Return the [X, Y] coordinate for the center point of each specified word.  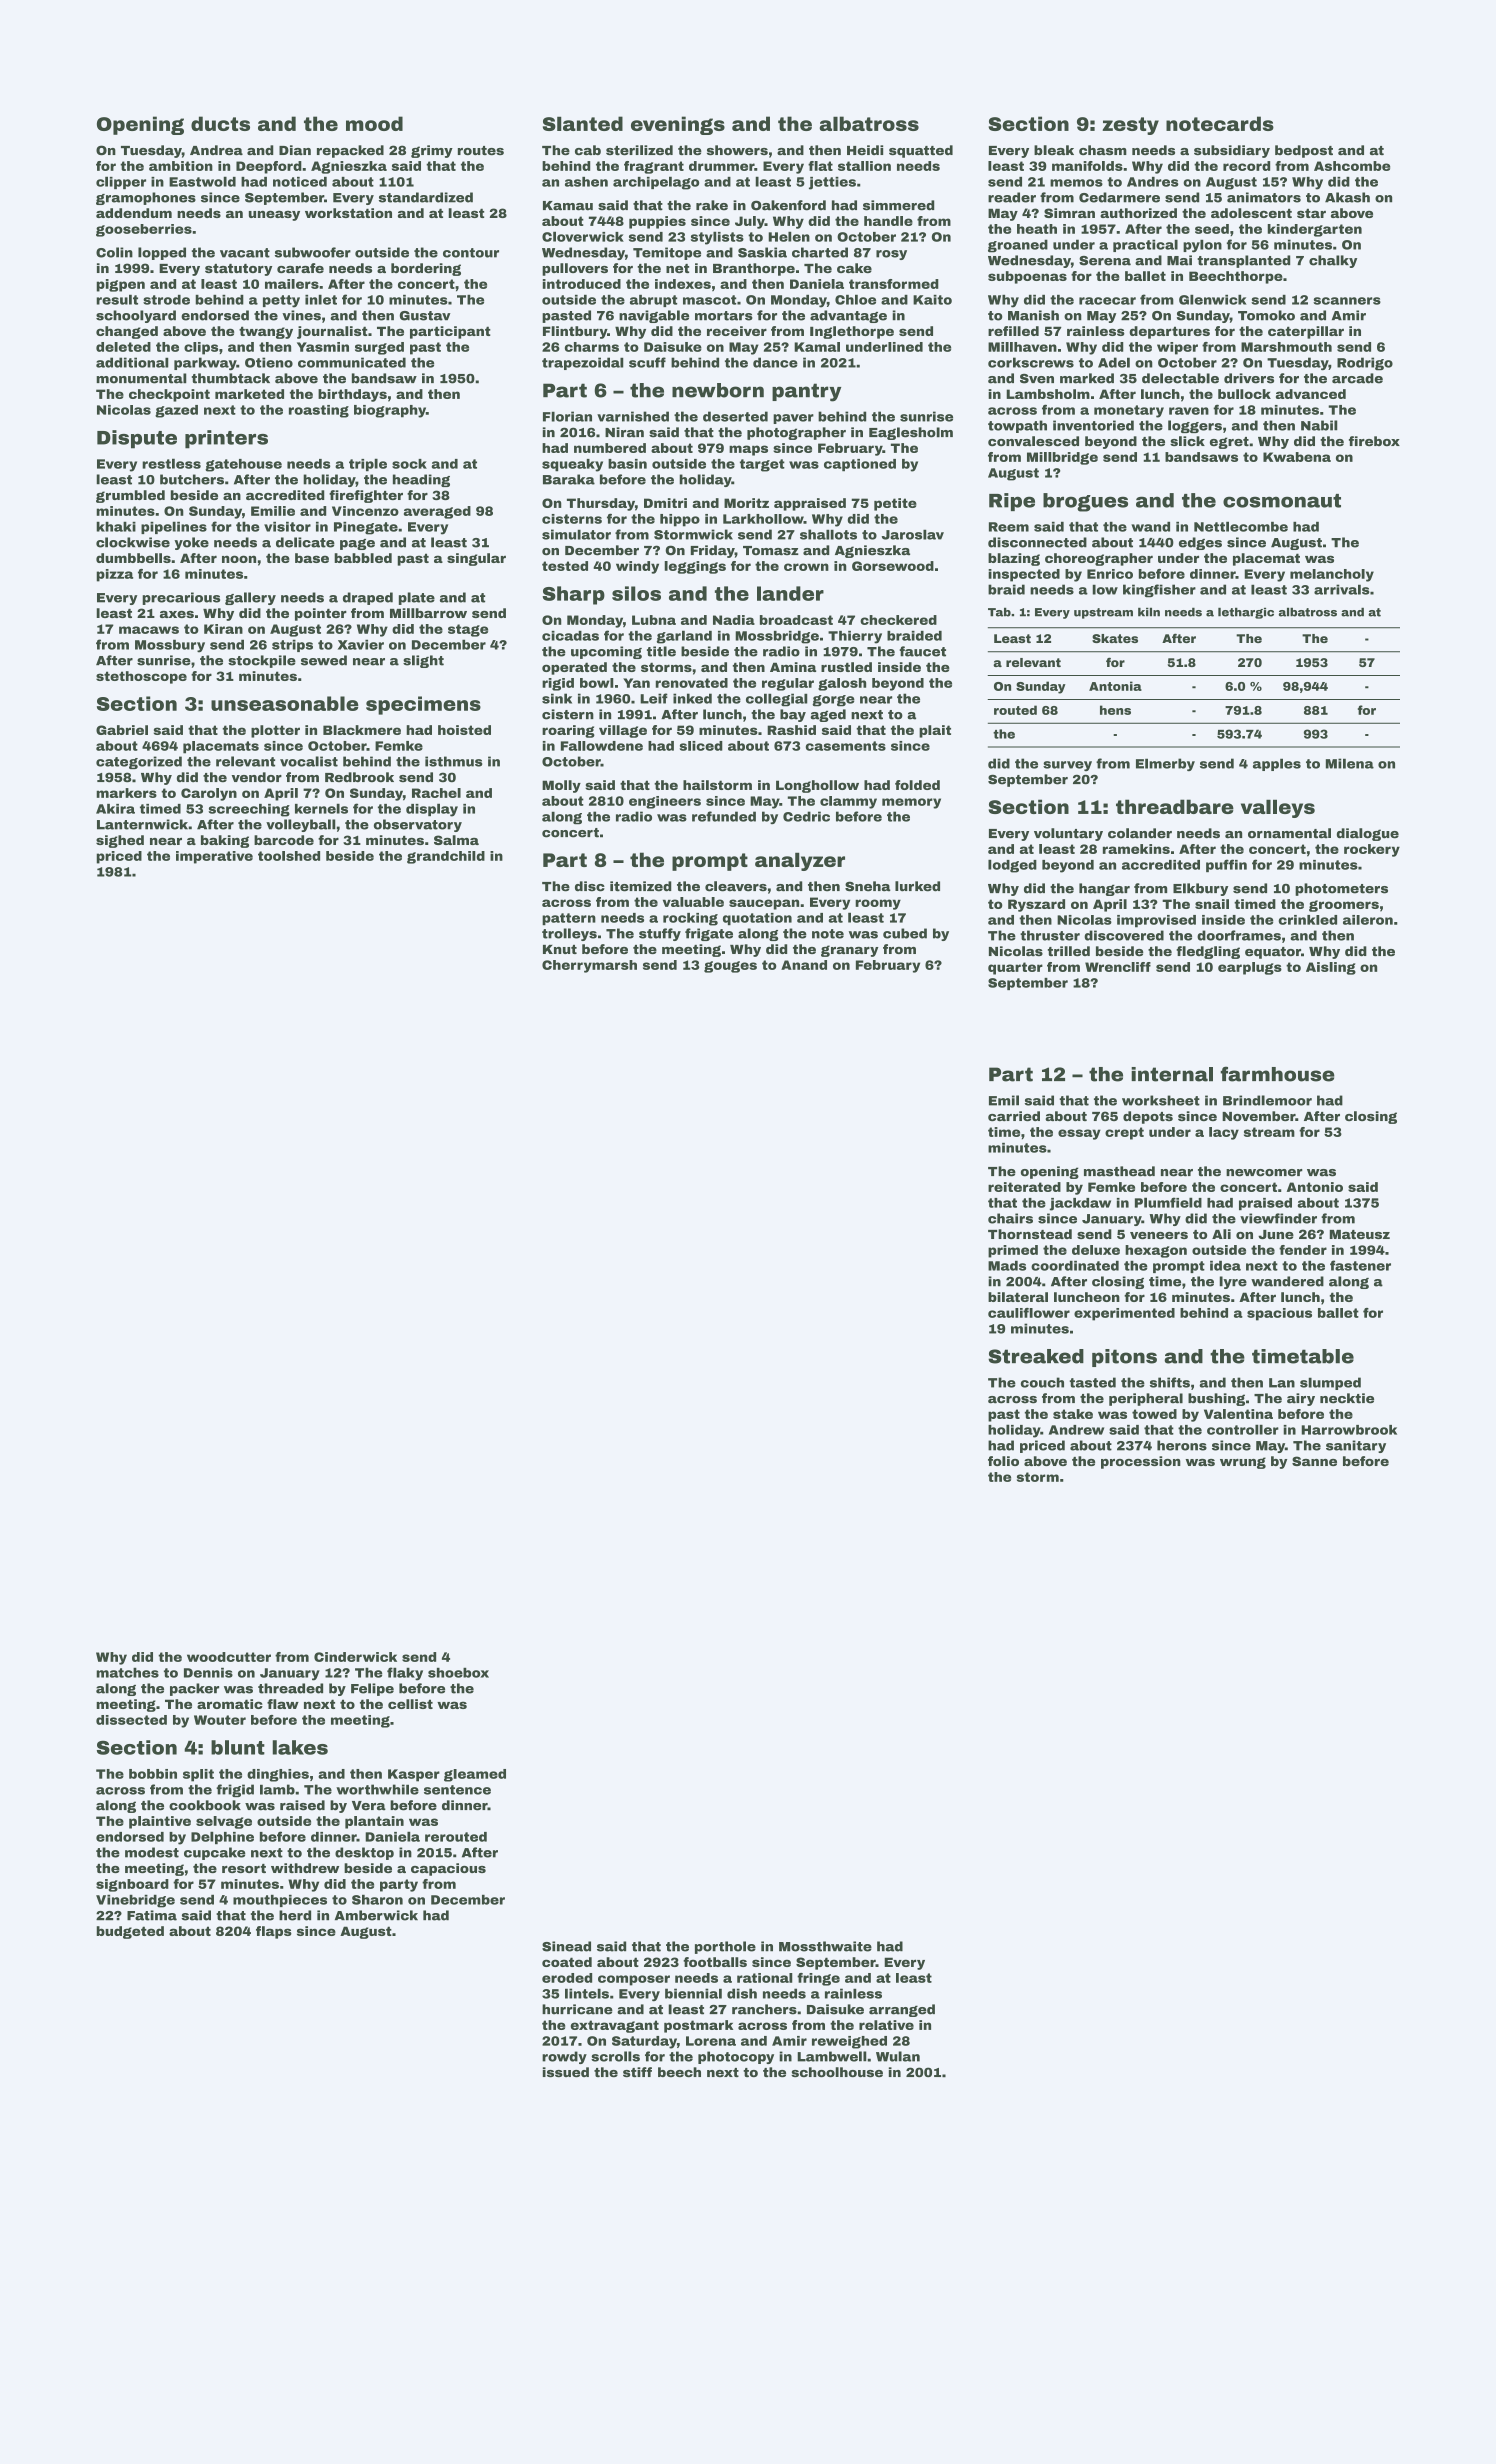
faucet [922, 651]
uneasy [274, 215]
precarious [181, 598]
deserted [735, 416]
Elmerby [1165, 764]
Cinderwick [355, 1657]
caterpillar [1306, 332]
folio [1003, 1461]
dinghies [278, 1775]
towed [1154, 1414]
